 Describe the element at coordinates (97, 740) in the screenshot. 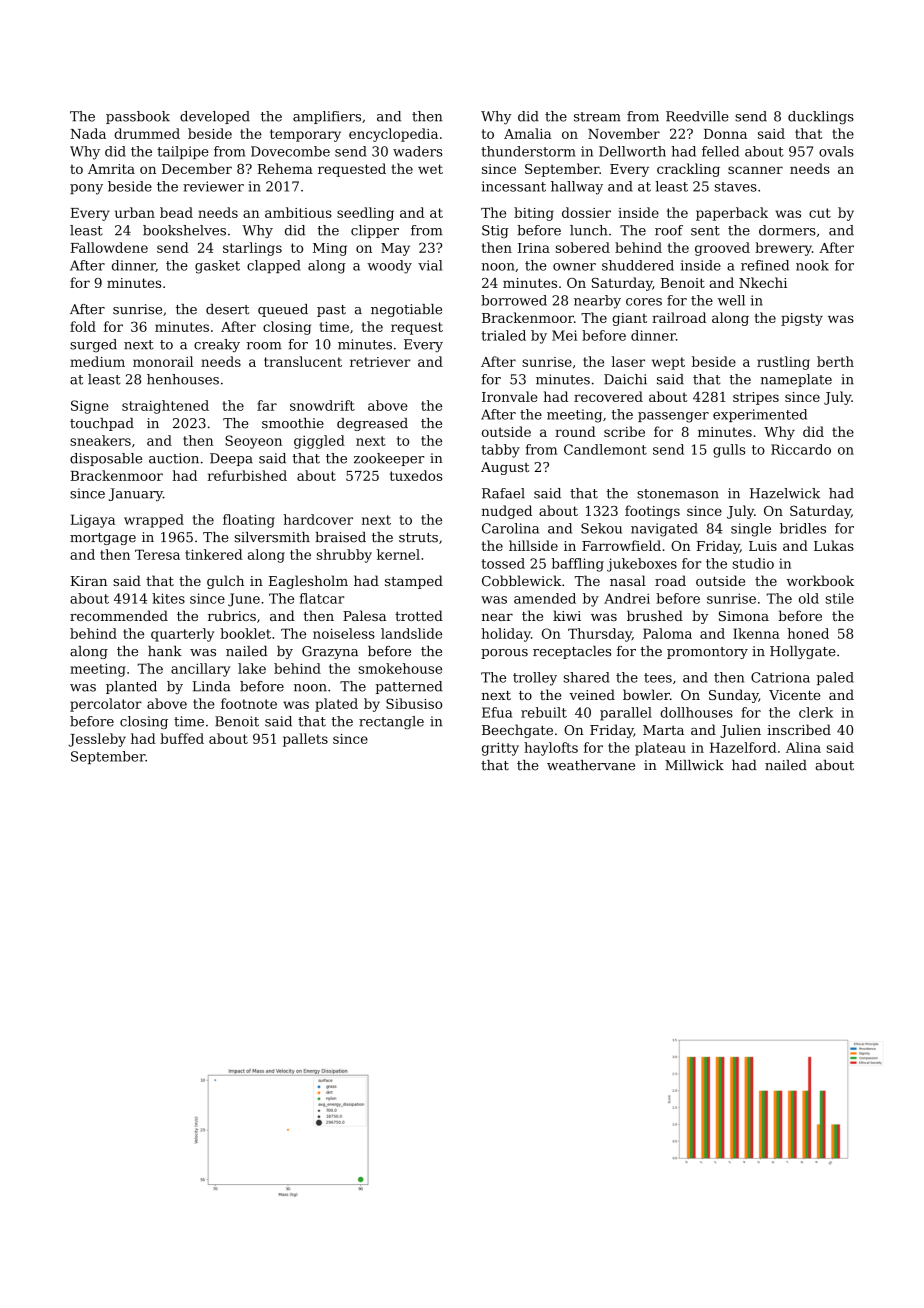

I see `Jessleby` at that location.
